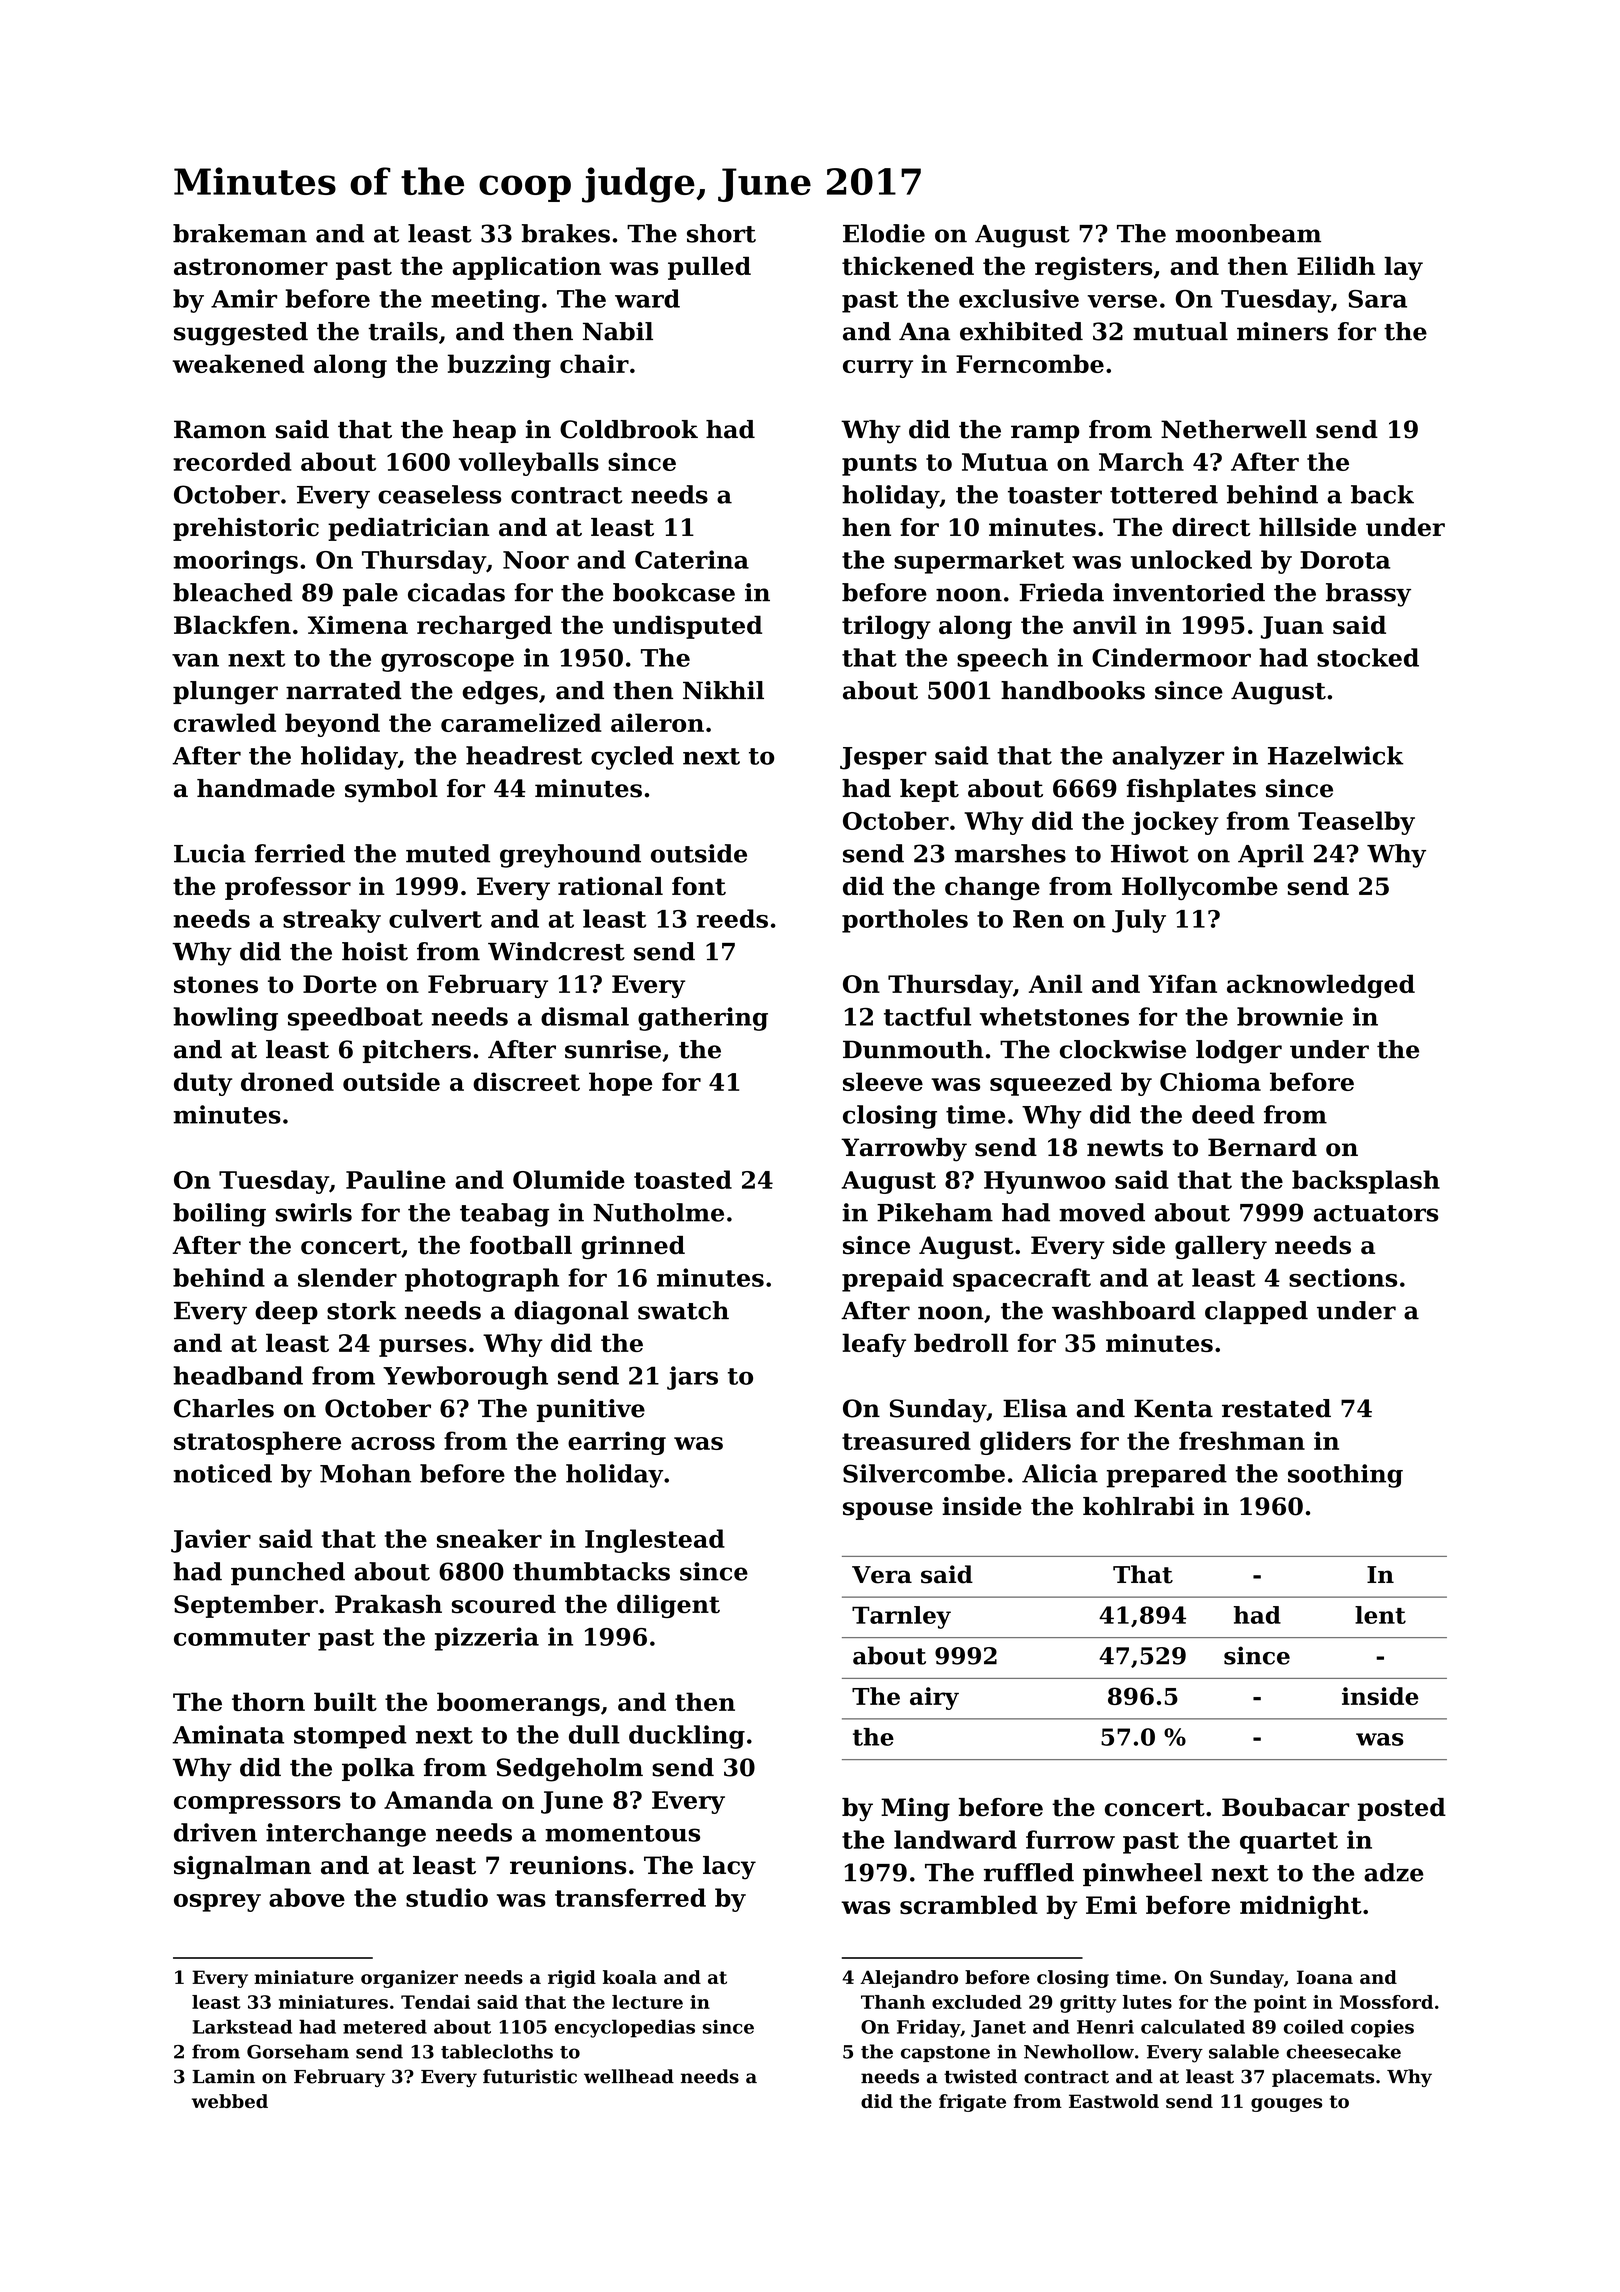  I want to click on earring, so click(617, 1443).
